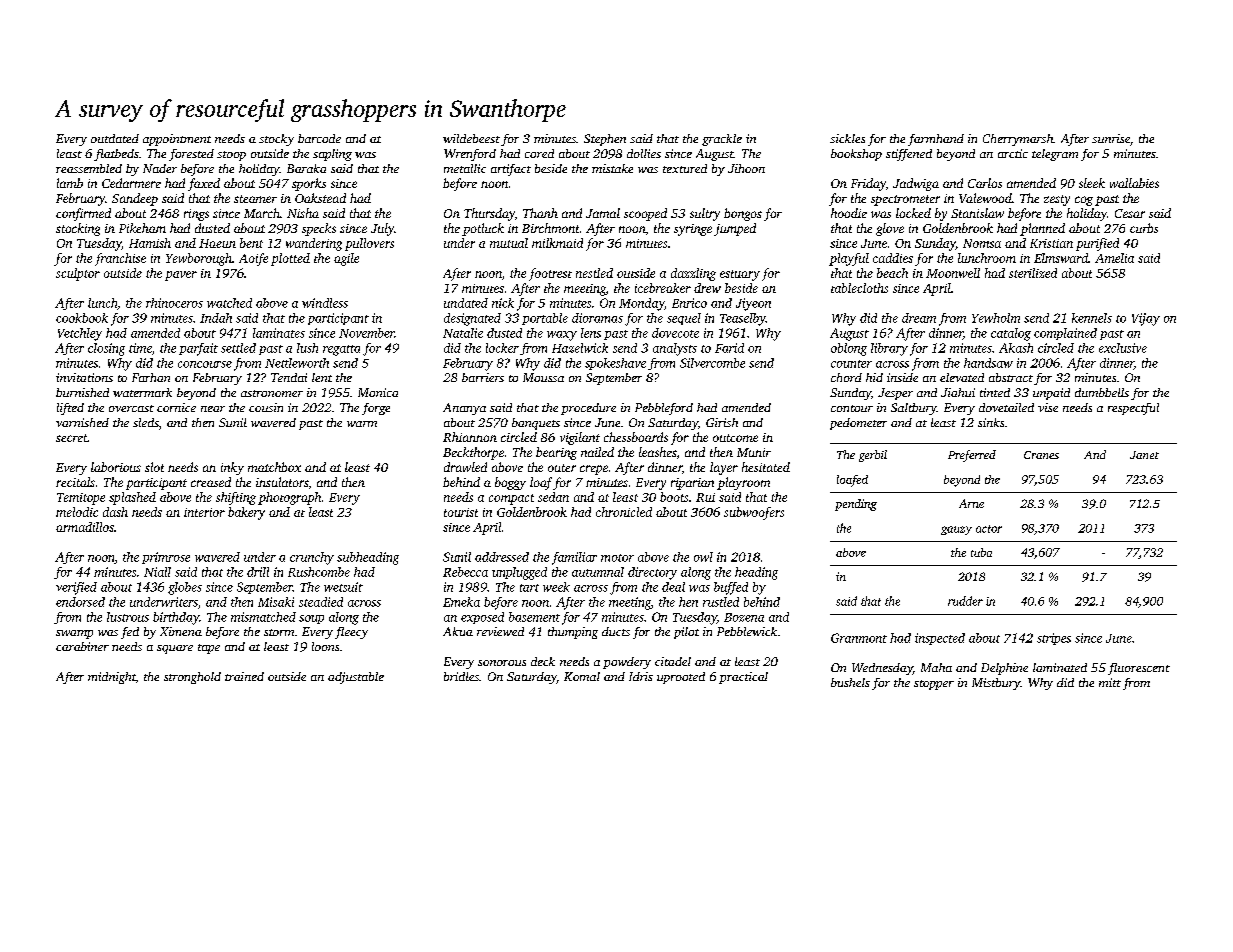  What do you see at coordinates (199, 259) in the screenshot?
I see `Yewborough` at bounding box center [199, 259].
